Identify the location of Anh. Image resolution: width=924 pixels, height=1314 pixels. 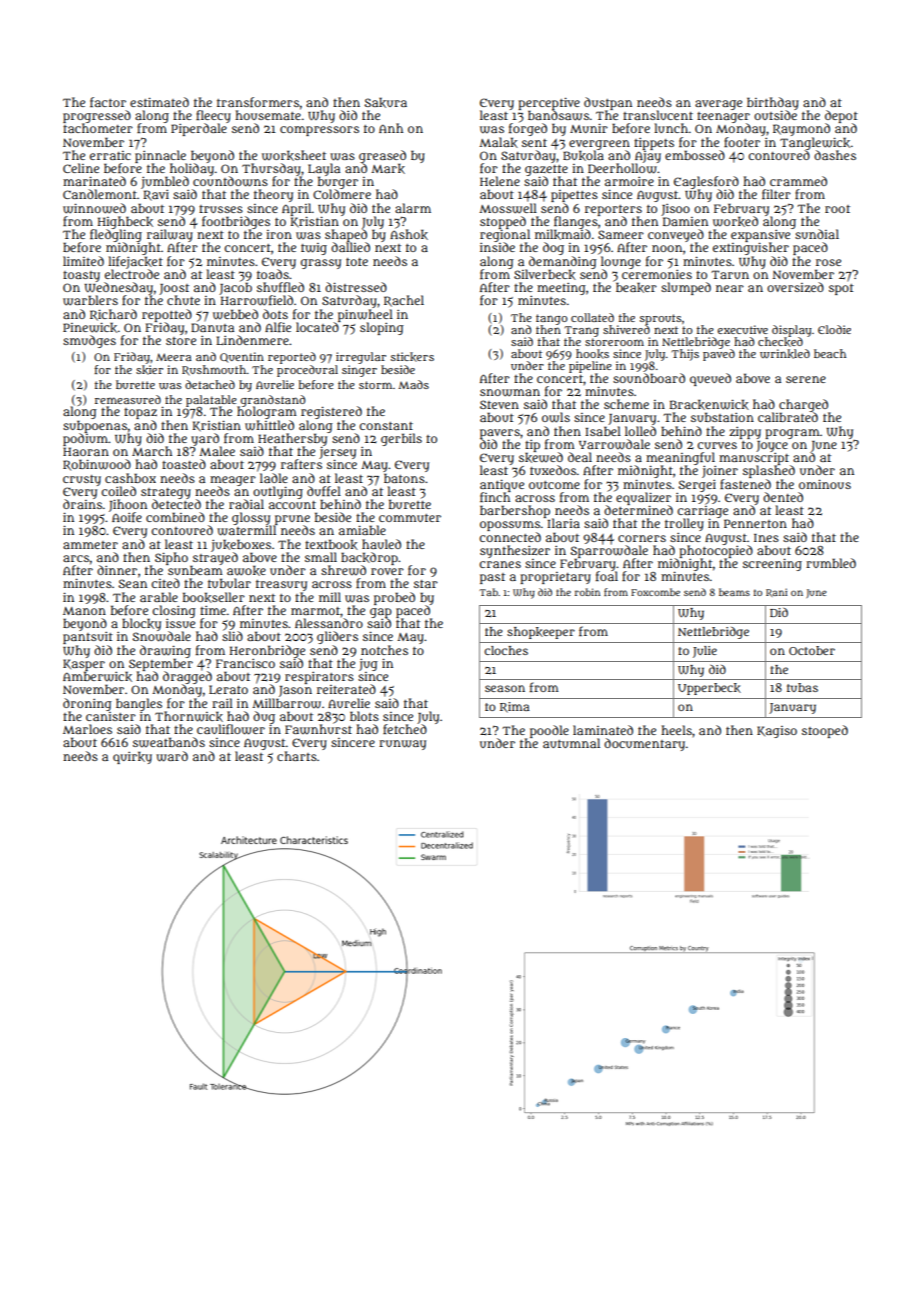
(391, 128).
